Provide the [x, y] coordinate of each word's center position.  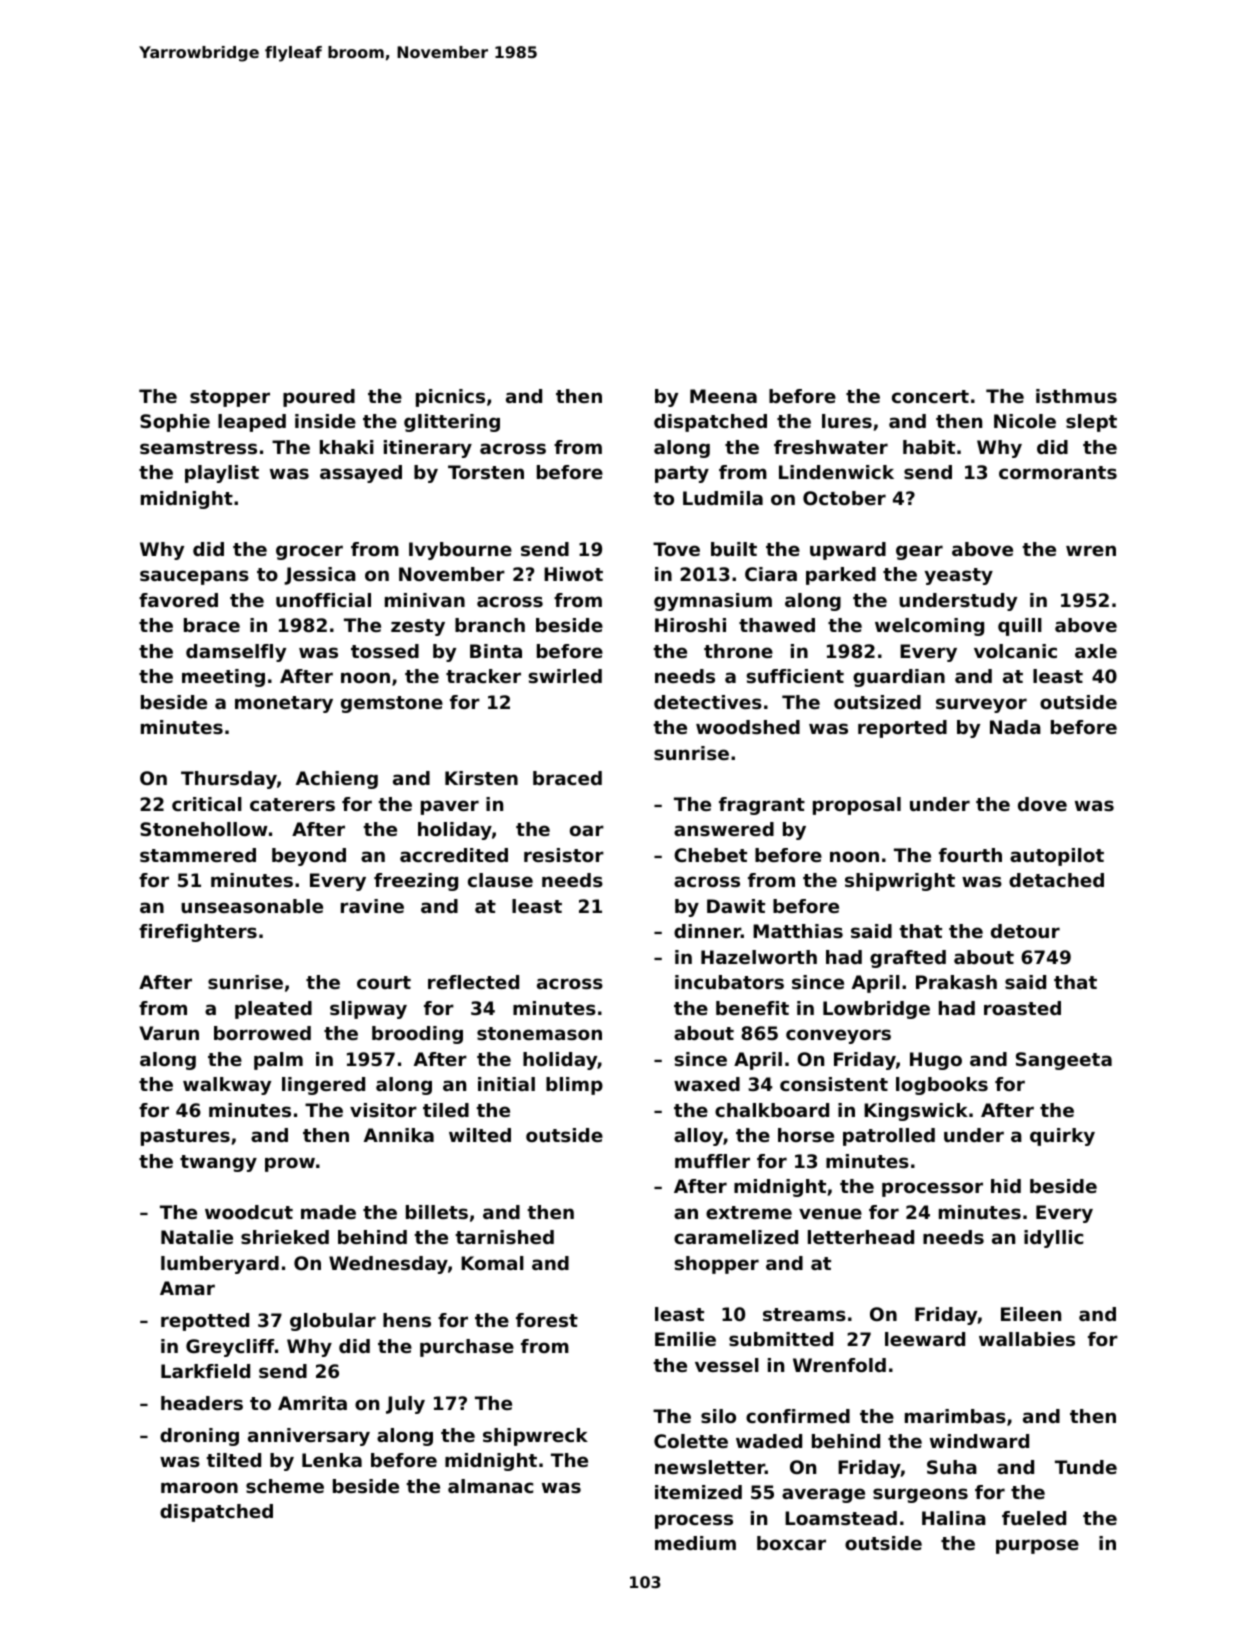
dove [1042, 804]
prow [290, 1164]
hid [1006, 1186]
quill [1020, 627]
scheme [285, 1486]
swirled [565, 676]
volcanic [1015, 651]
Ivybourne [460, 551]
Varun [169, 1033]
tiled [446, 1110]
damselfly [236, 653]
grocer [309, 552]
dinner [707, 931]
